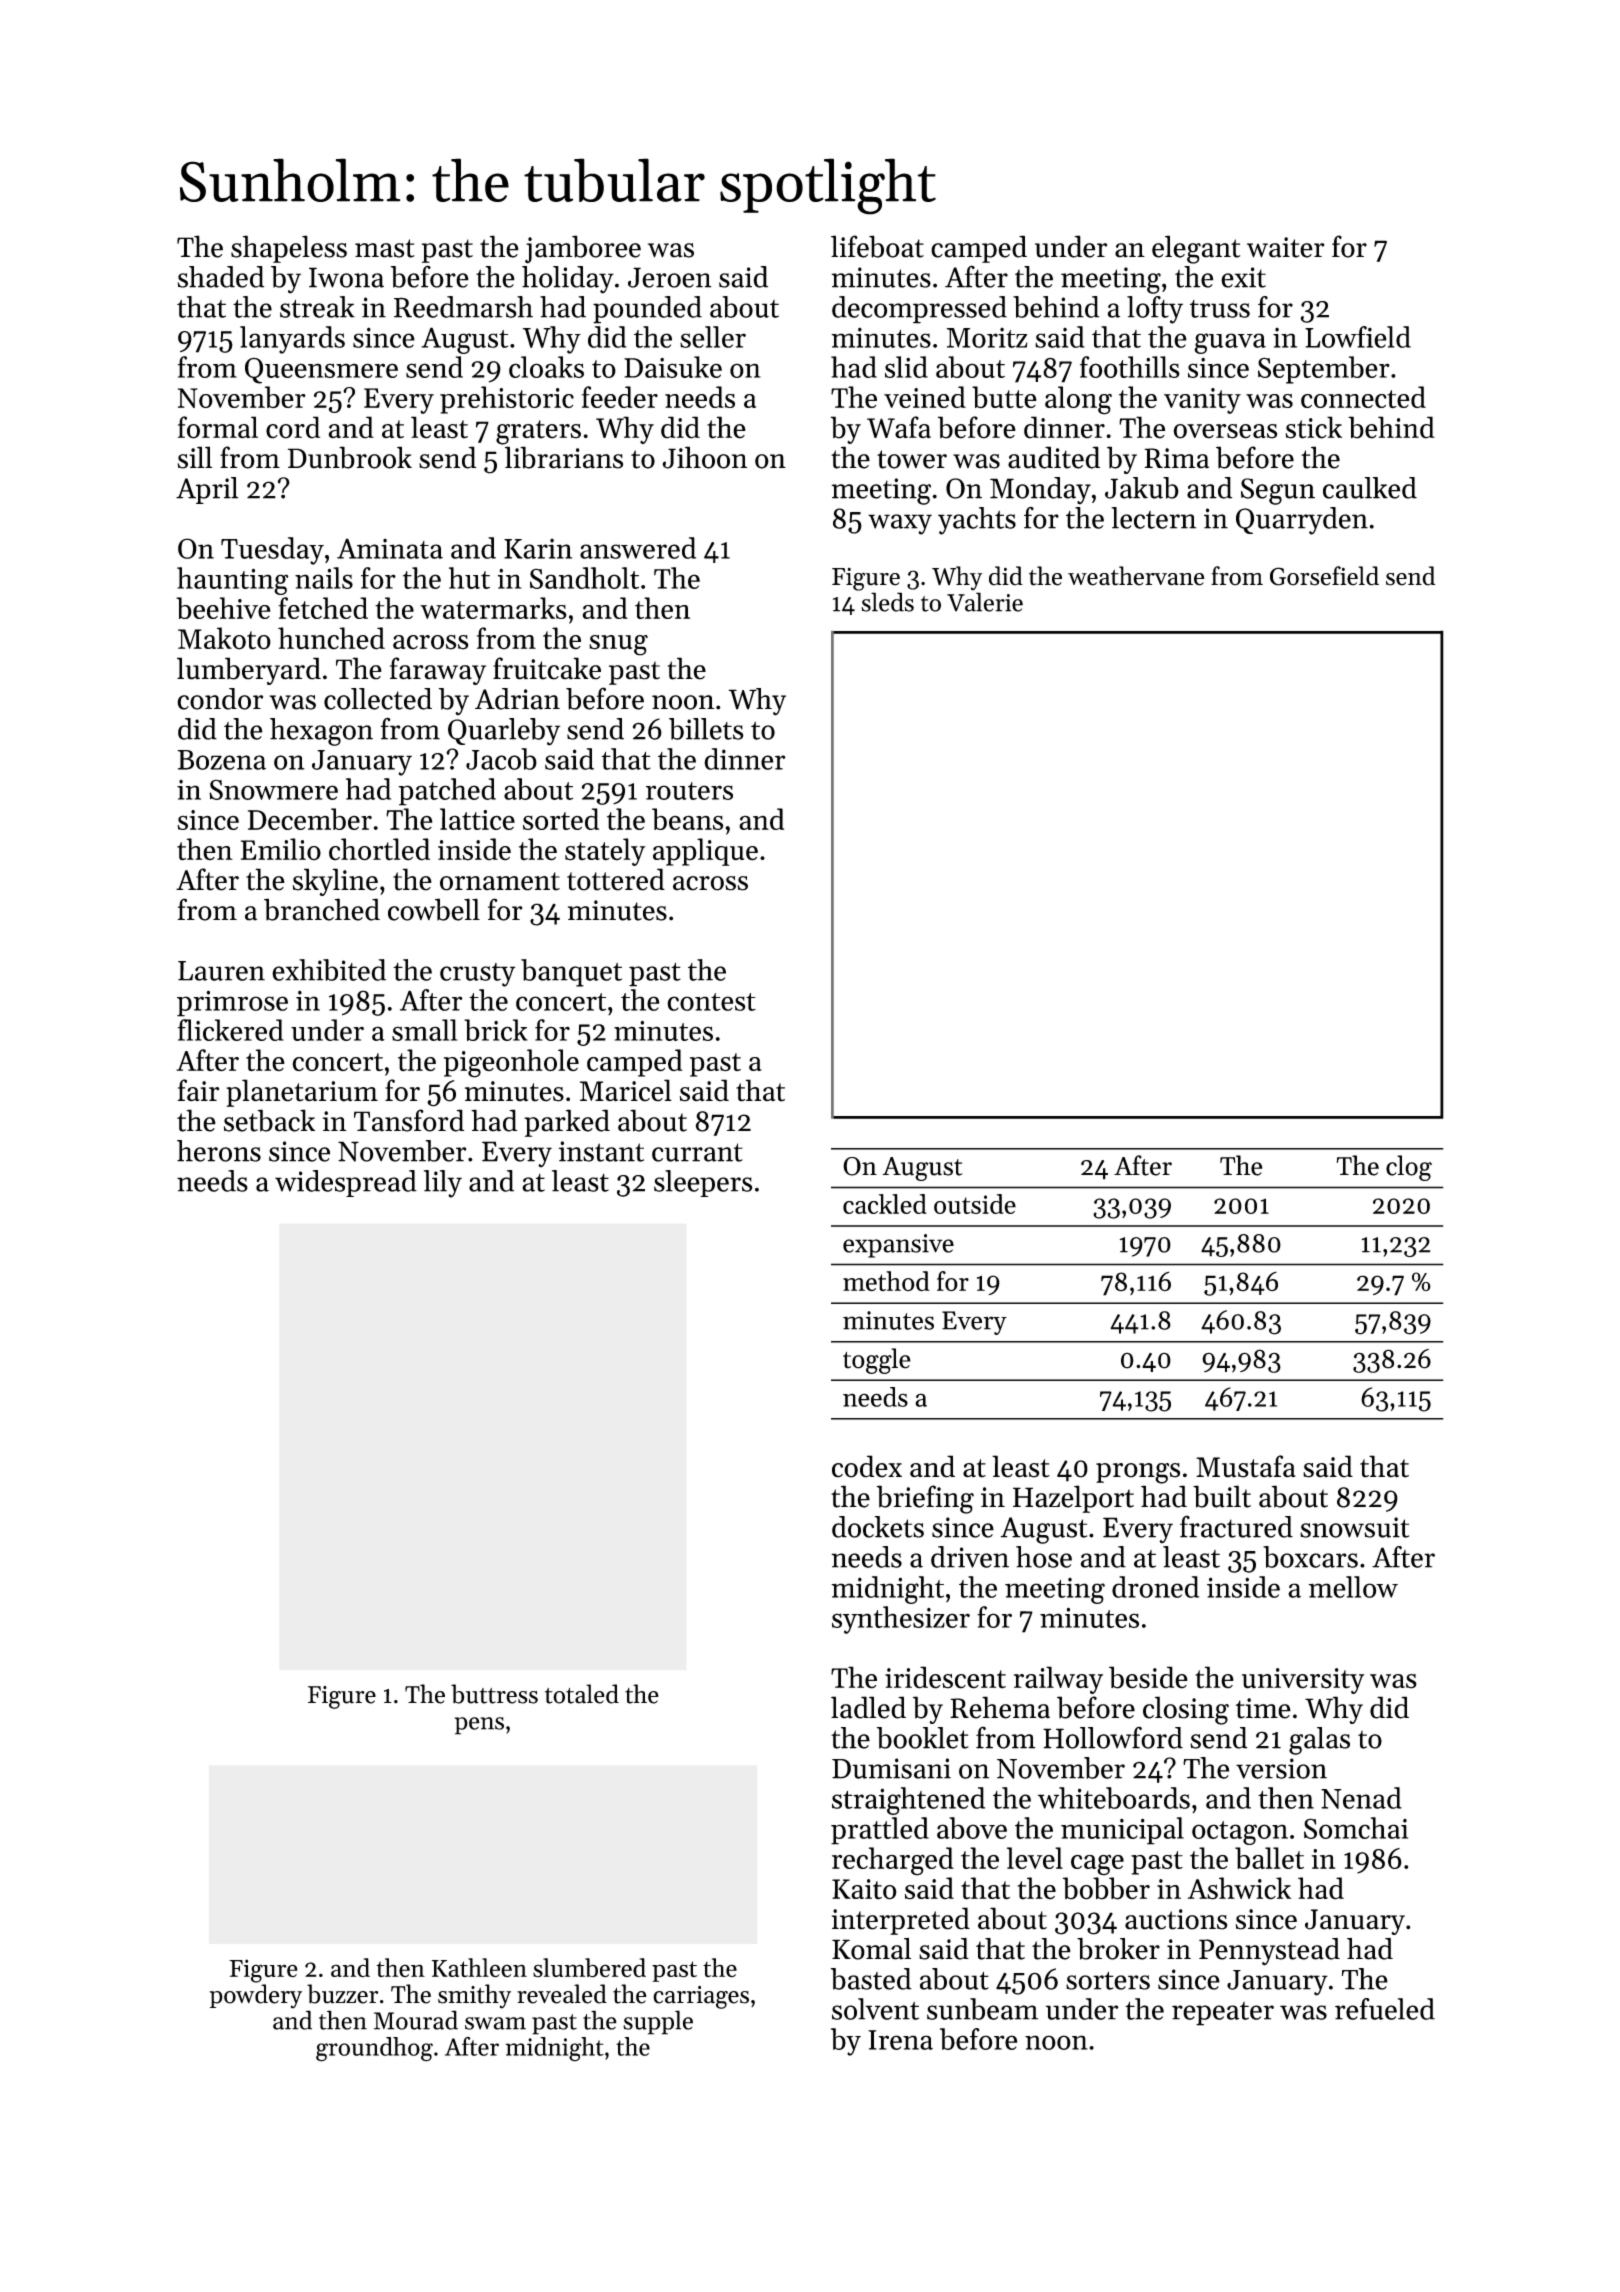 This document has height=2292, width=1620. Describe the element at coordinates (1196, 249) in the document. I see `elegant` at that location.
